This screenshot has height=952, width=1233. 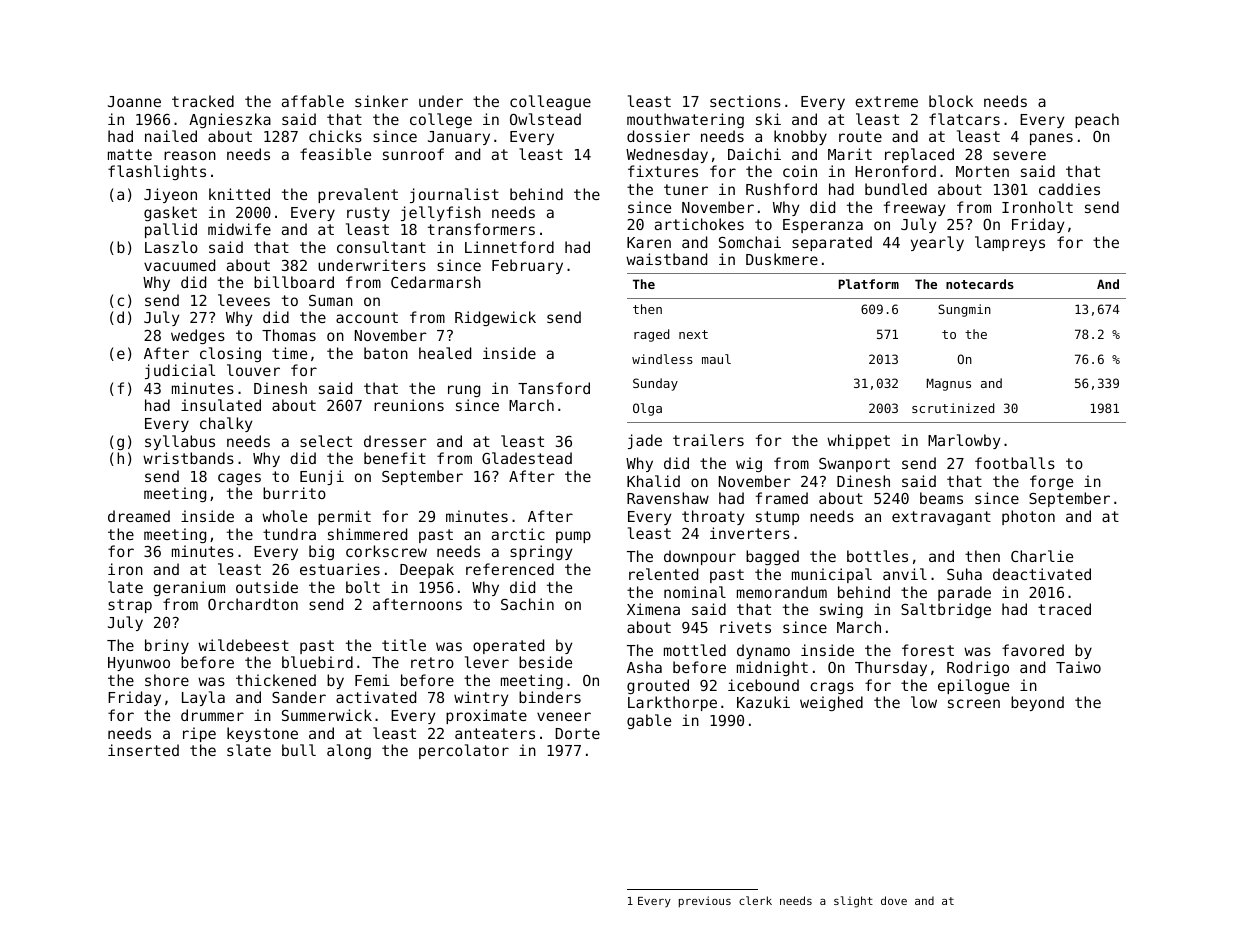 What do you see at coordinates (578, 733) in the screenshot?
I see `Dorte` at bounding box center [578, 733].
